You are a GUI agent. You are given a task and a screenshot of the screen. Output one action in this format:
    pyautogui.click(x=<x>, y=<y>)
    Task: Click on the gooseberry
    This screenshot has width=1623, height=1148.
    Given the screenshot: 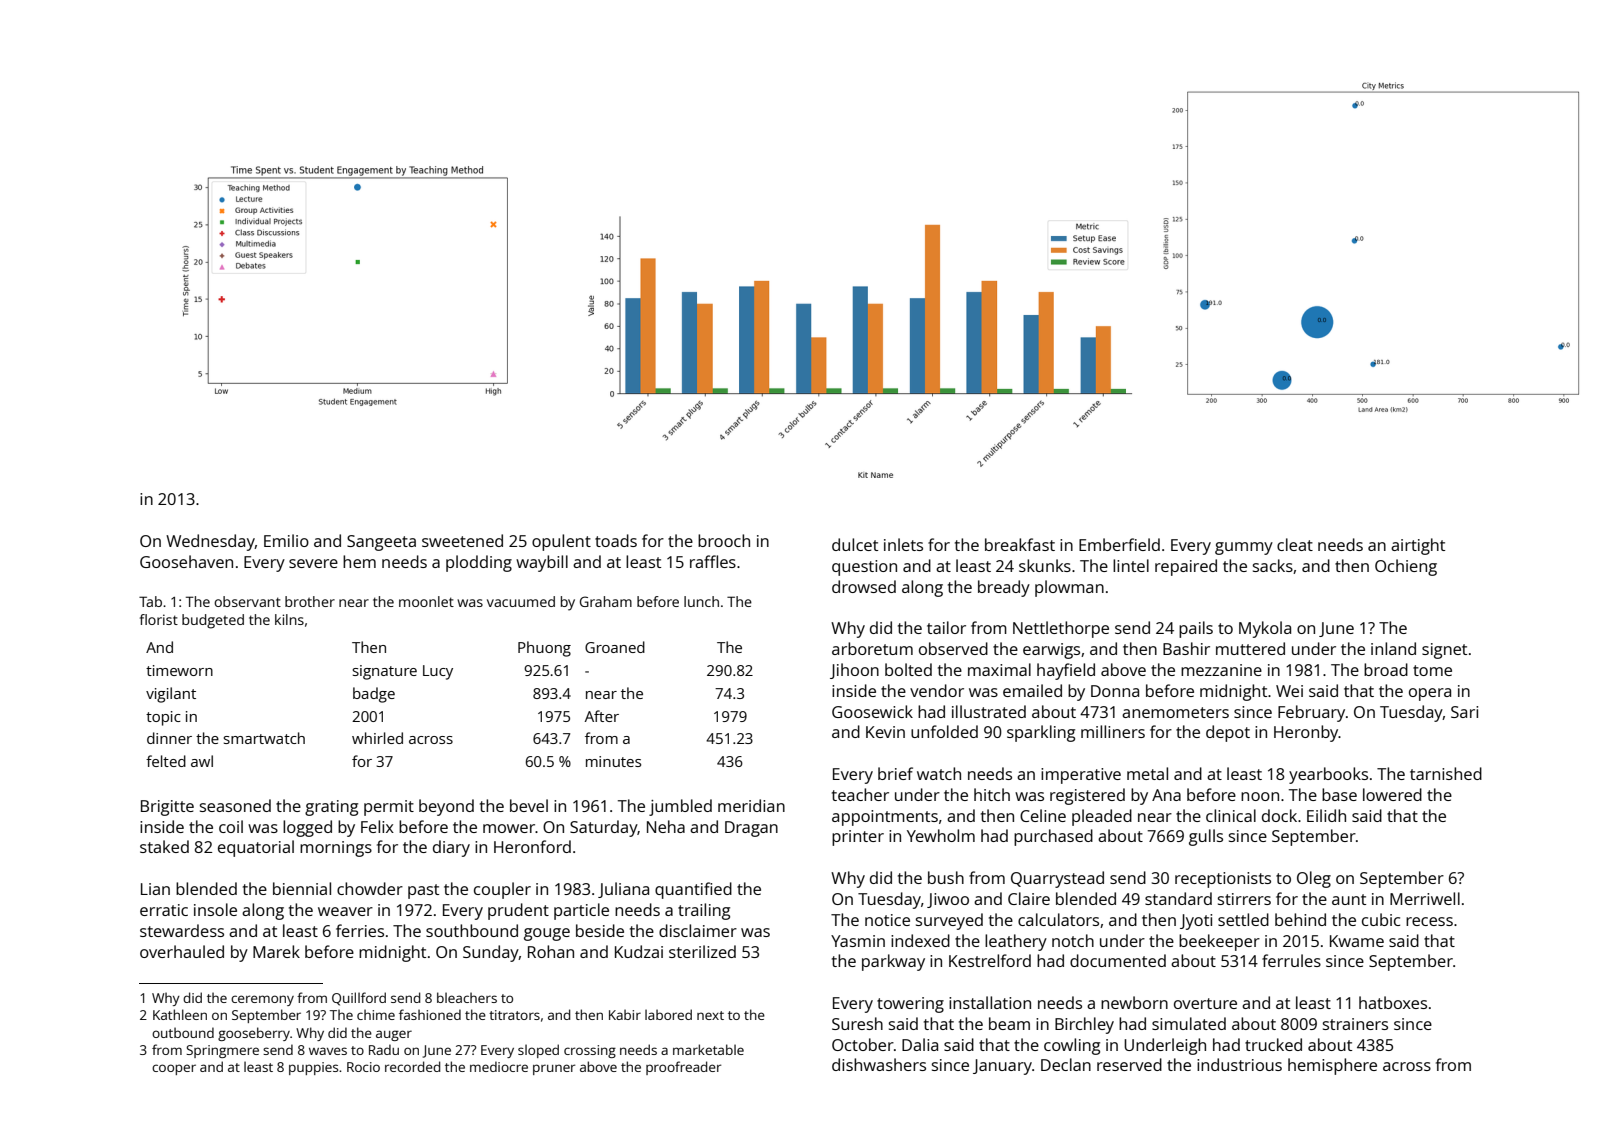 What is the action you would take?
    pyautogui.click(x=254, y=1034)
